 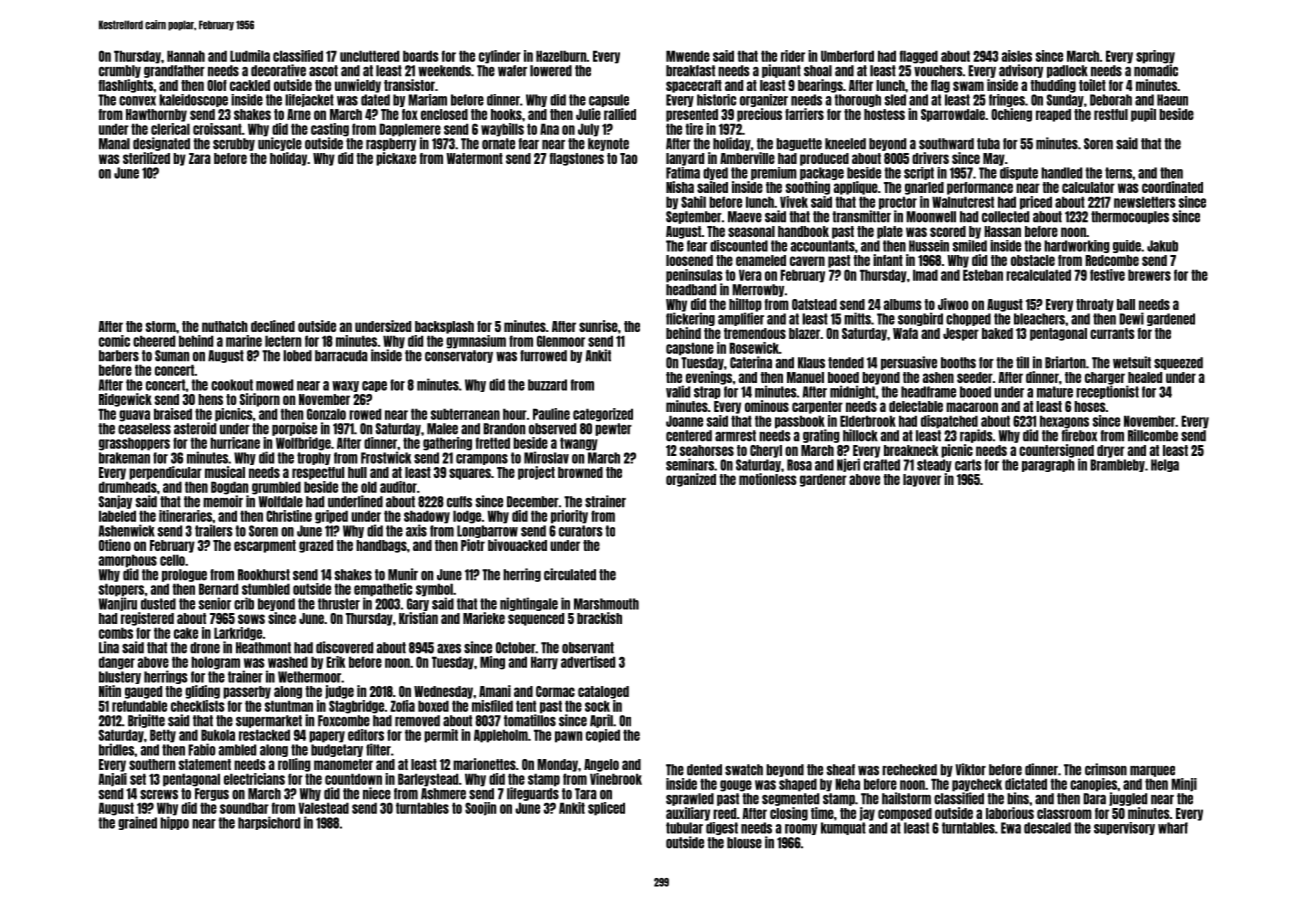 What do you see at coordinates (968, 465) in the screenshot?
I see `carts` at bounding box center [968, 465].
